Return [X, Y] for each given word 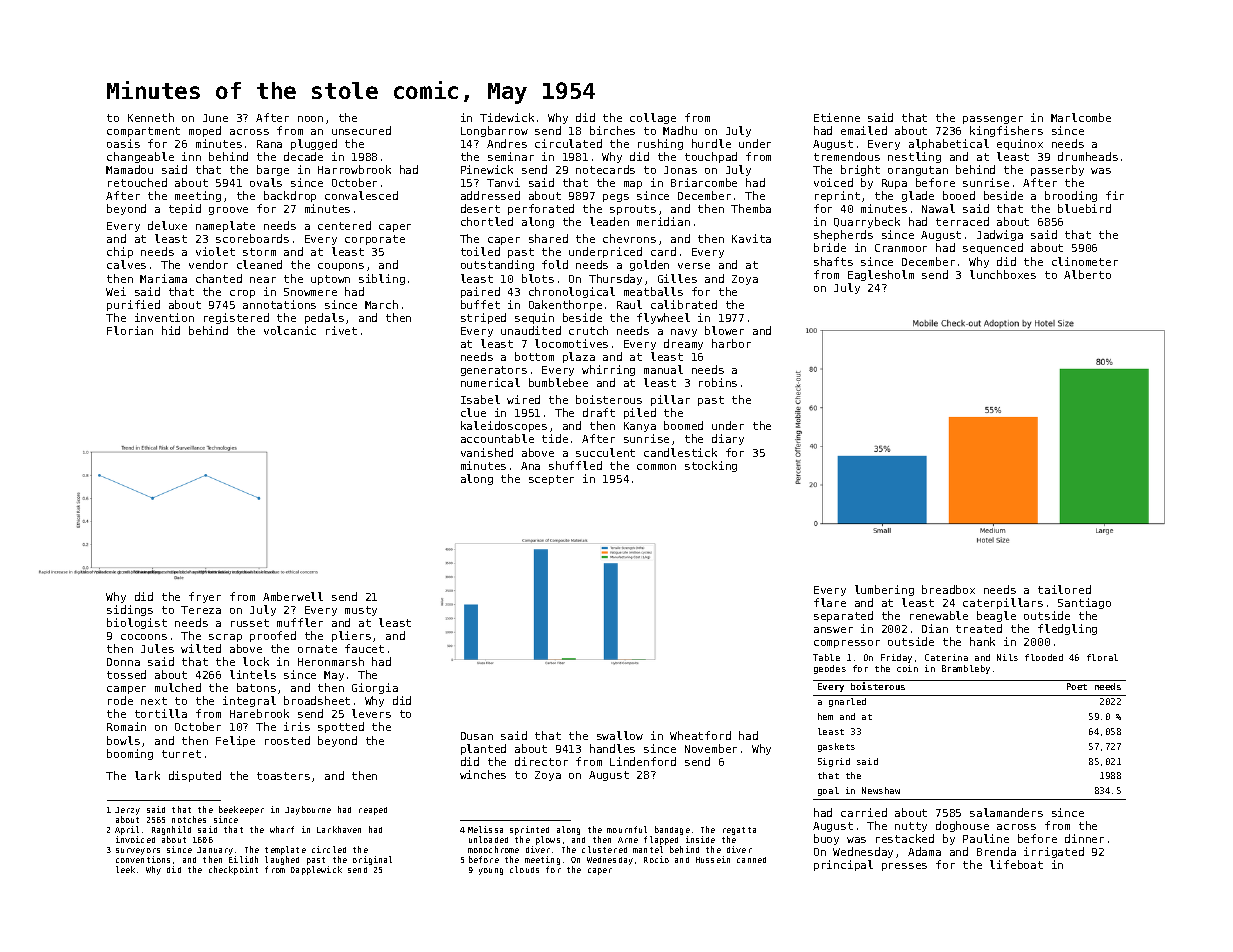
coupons [341, 267]
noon [310, 119]
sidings [130, 610]
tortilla [161, 713]
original [372, 860]
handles [612, 748]
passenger [993, 120]
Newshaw [881, 790]
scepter [551, 480]
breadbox [948, 589]
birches [612, 130]
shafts [833, 261]
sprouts [633, 210]
